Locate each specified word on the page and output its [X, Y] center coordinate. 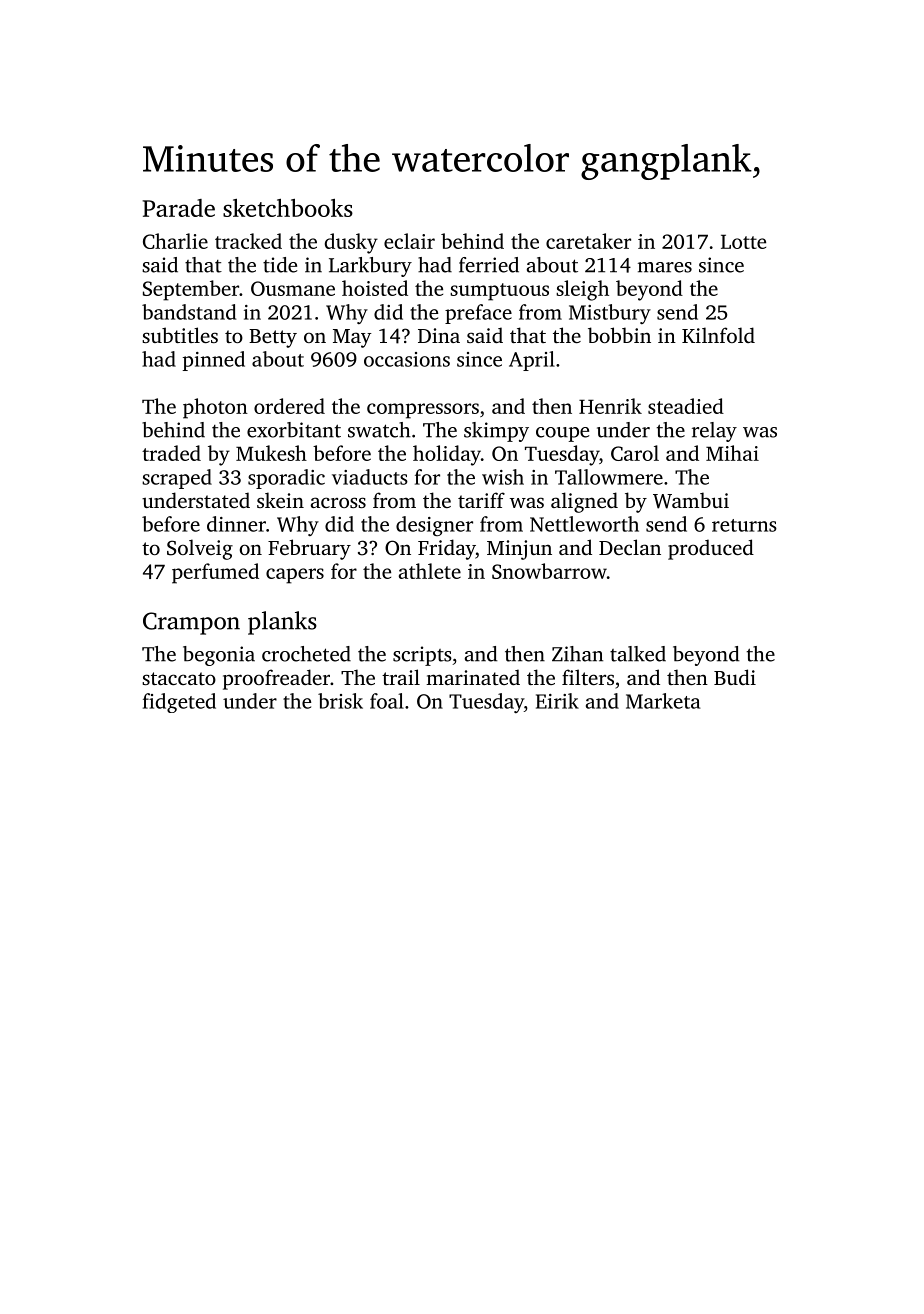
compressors [423, 411]
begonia [219, 656]
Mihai [732, 453]
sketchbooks [288, 208]
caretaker [588, 241]
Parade [179, 208]
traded [171, 453]
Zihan [577, 654]
